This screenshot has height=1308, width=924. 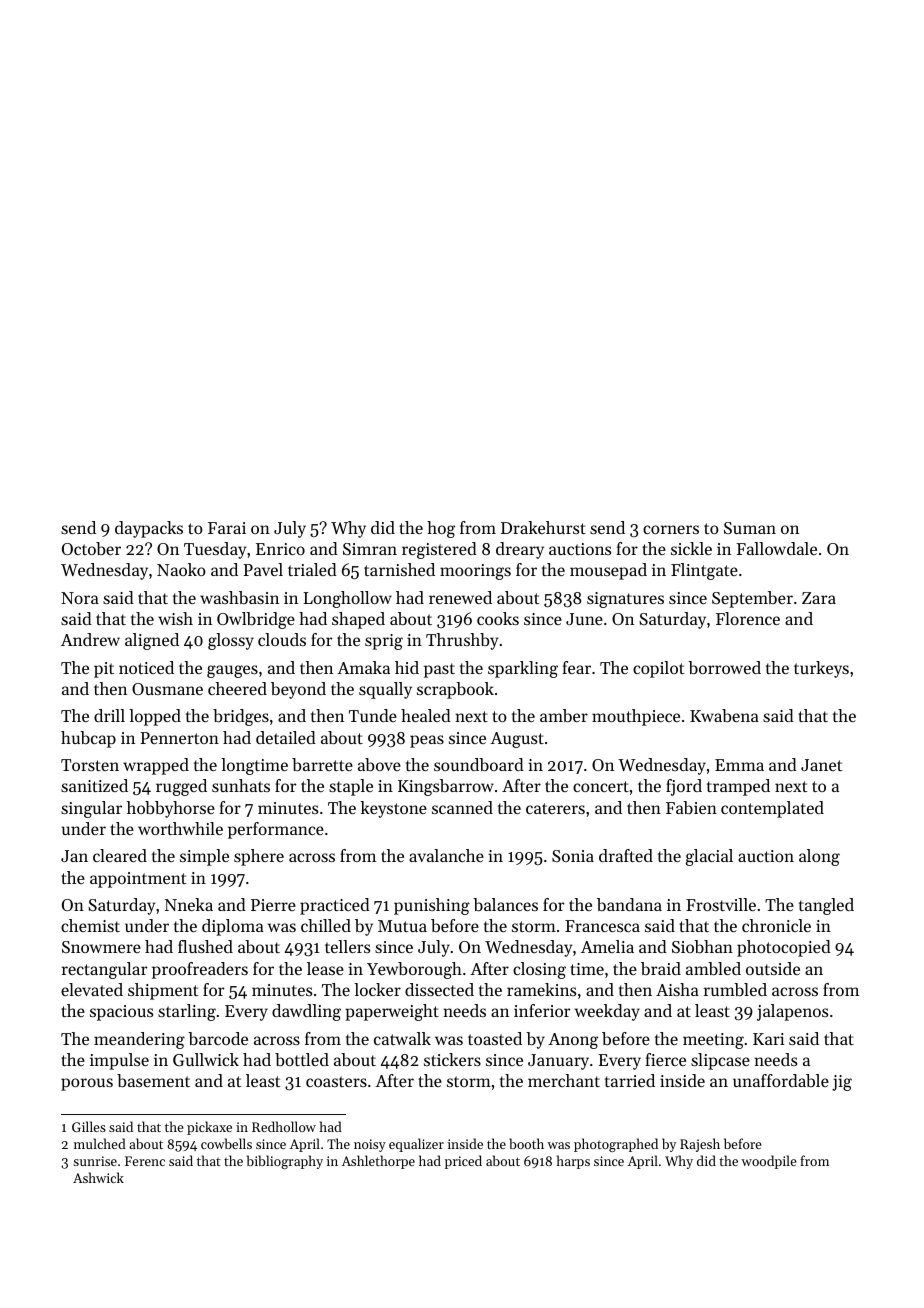 I want to click on balances, so click(x=505, y=904).
